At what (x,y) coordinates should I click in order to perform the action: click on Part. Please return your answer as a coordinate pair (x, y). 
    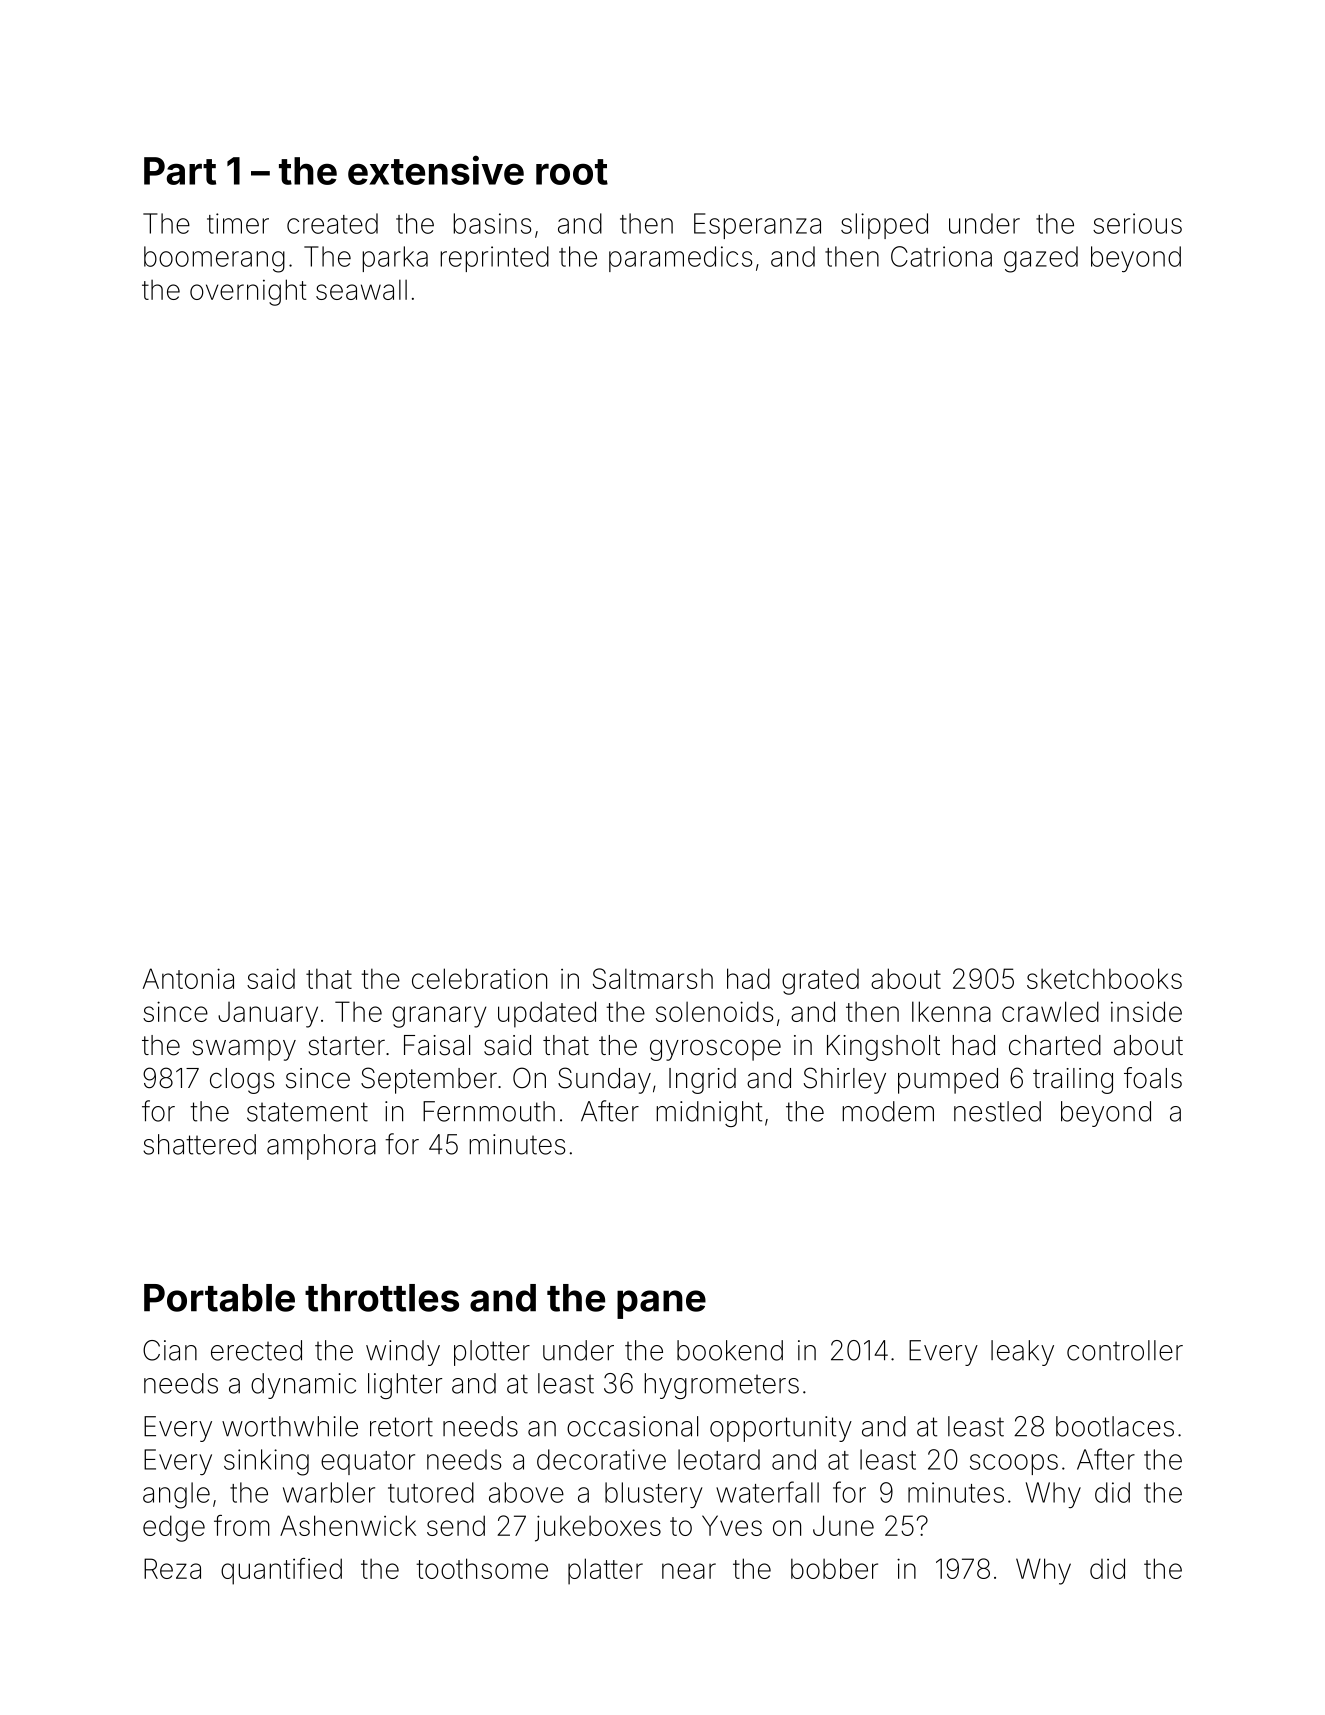
    Looking at the image, I should click on (180, 171).
